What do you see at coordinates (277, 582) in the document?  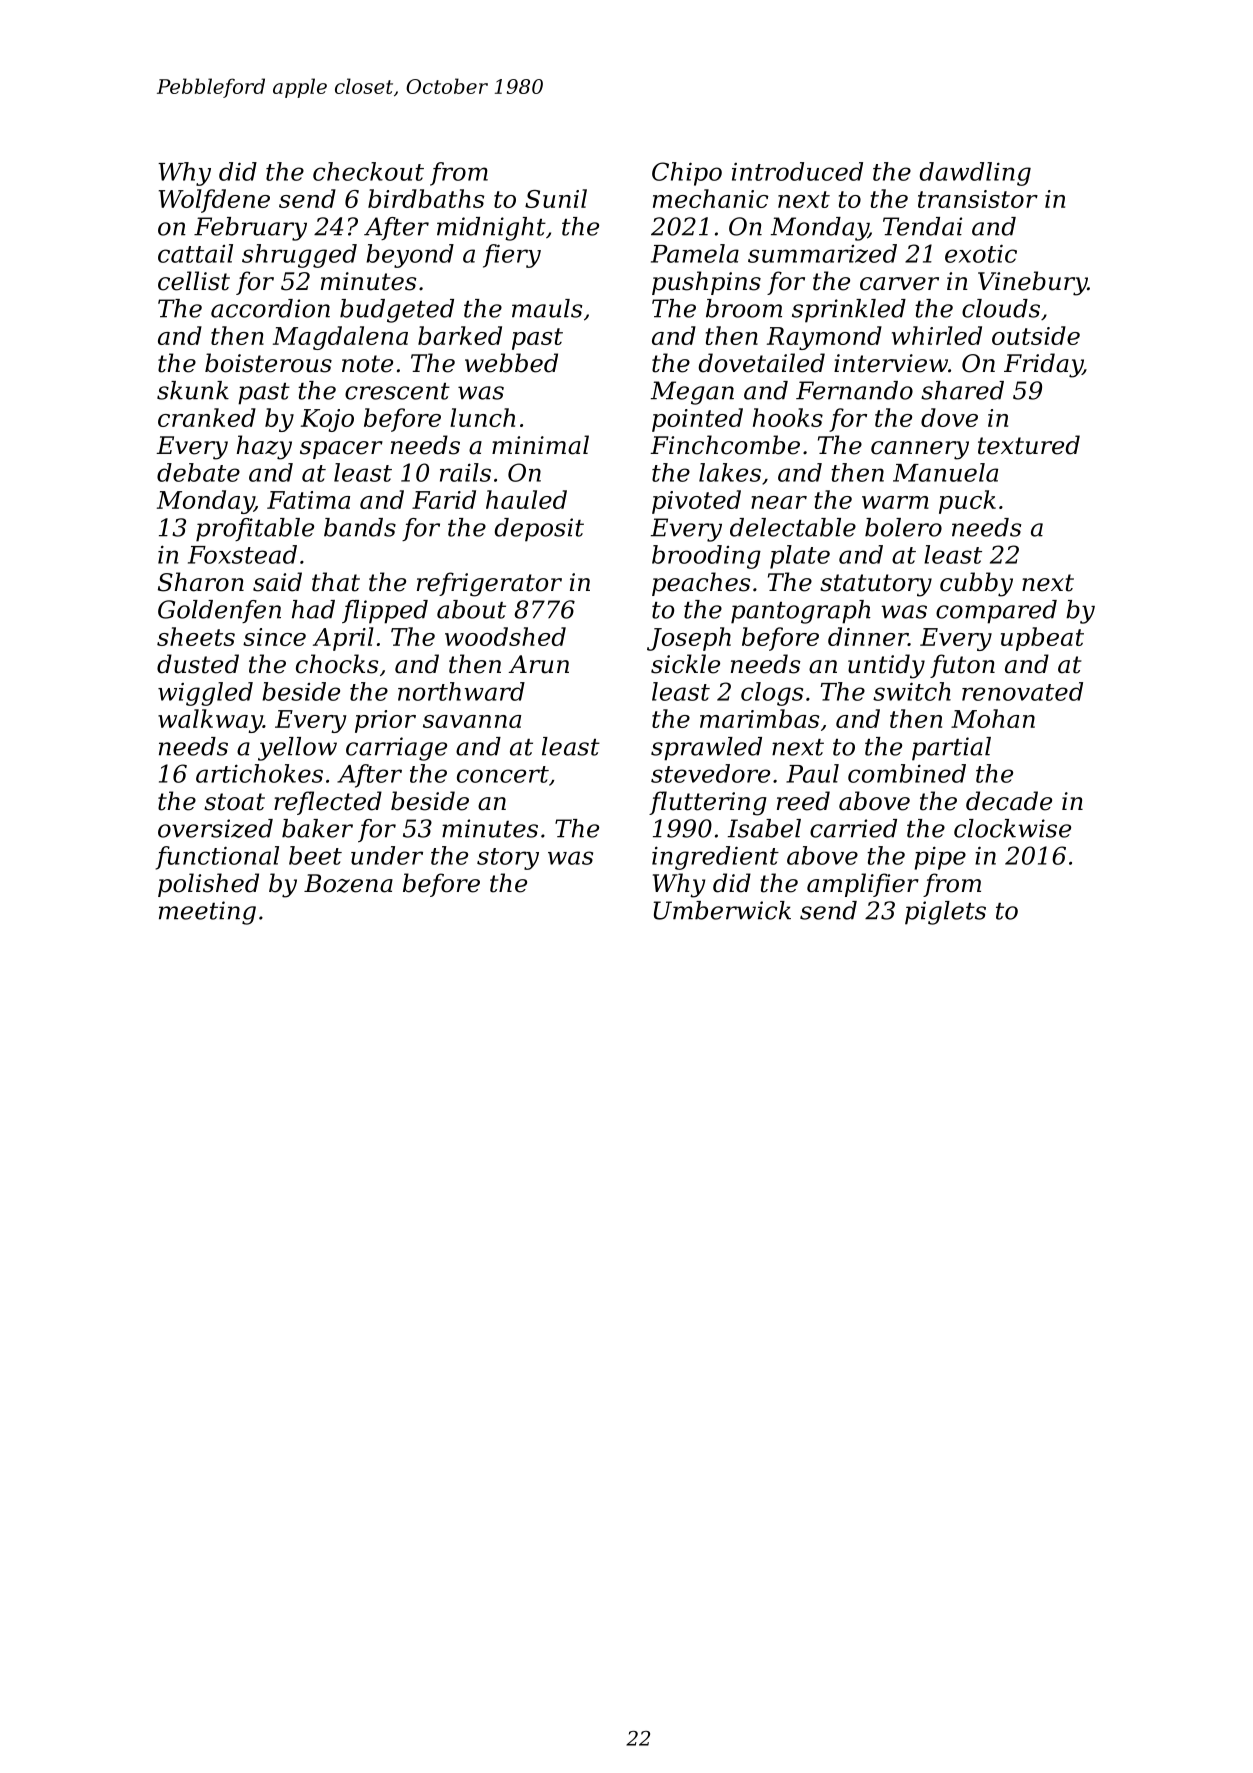 I see `said` at bounding box center [277, 582].
